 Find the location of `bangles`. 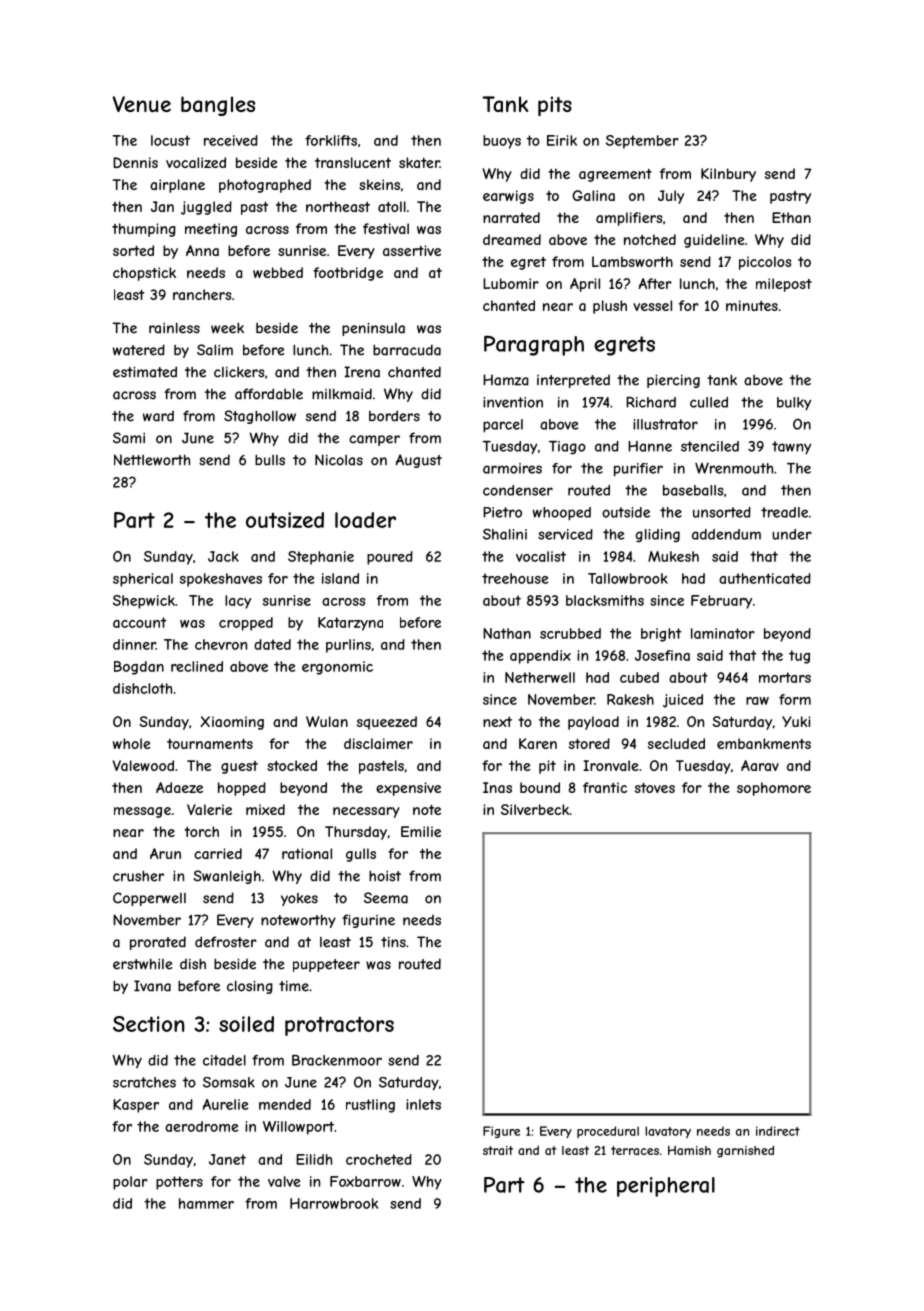

bangles is located at coordinates (218, 106).
